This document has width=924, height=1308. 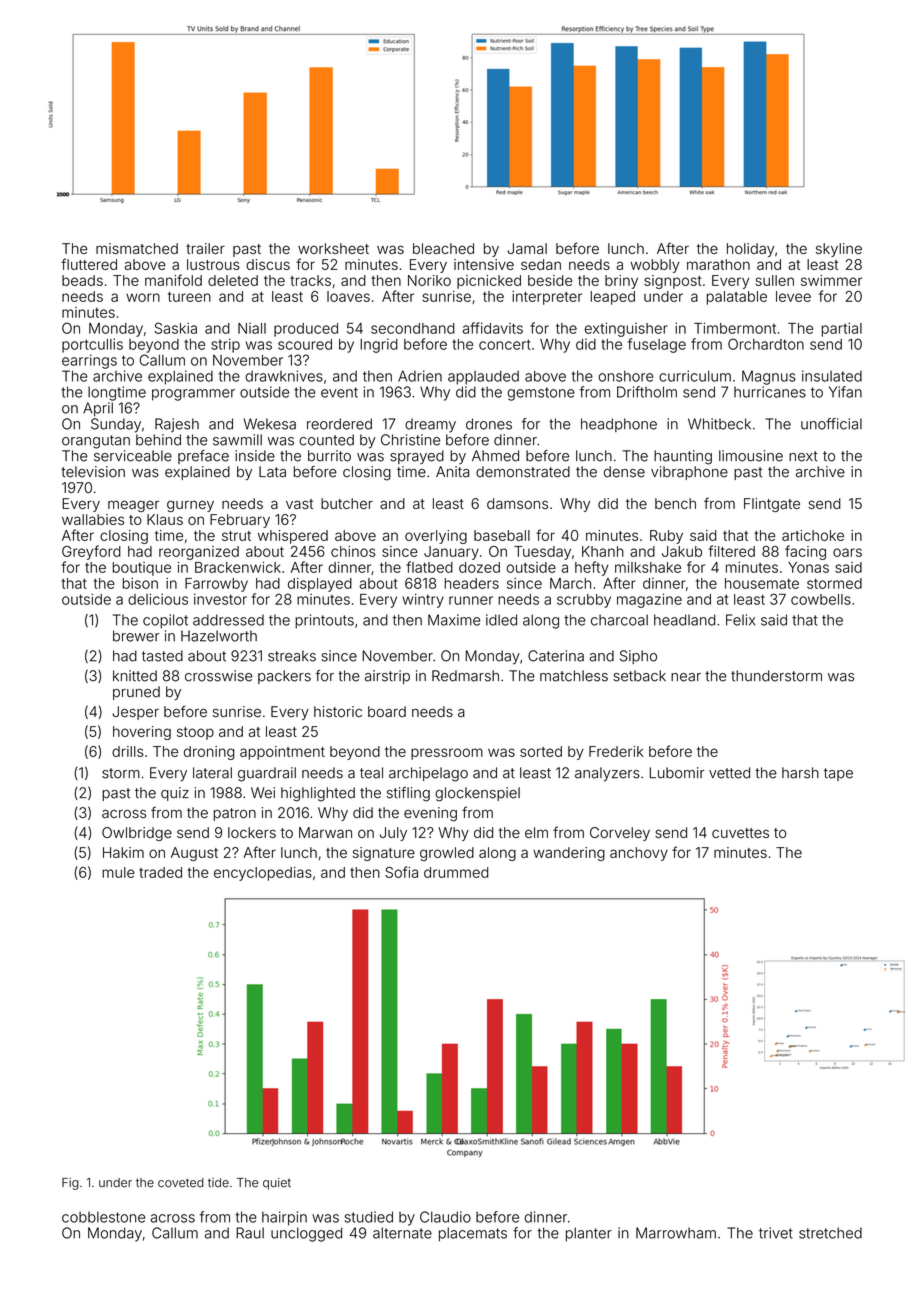 What do you see at coordinates (413, 328) in the document?
I see `secondhand` at bounding box center [413, 328].
